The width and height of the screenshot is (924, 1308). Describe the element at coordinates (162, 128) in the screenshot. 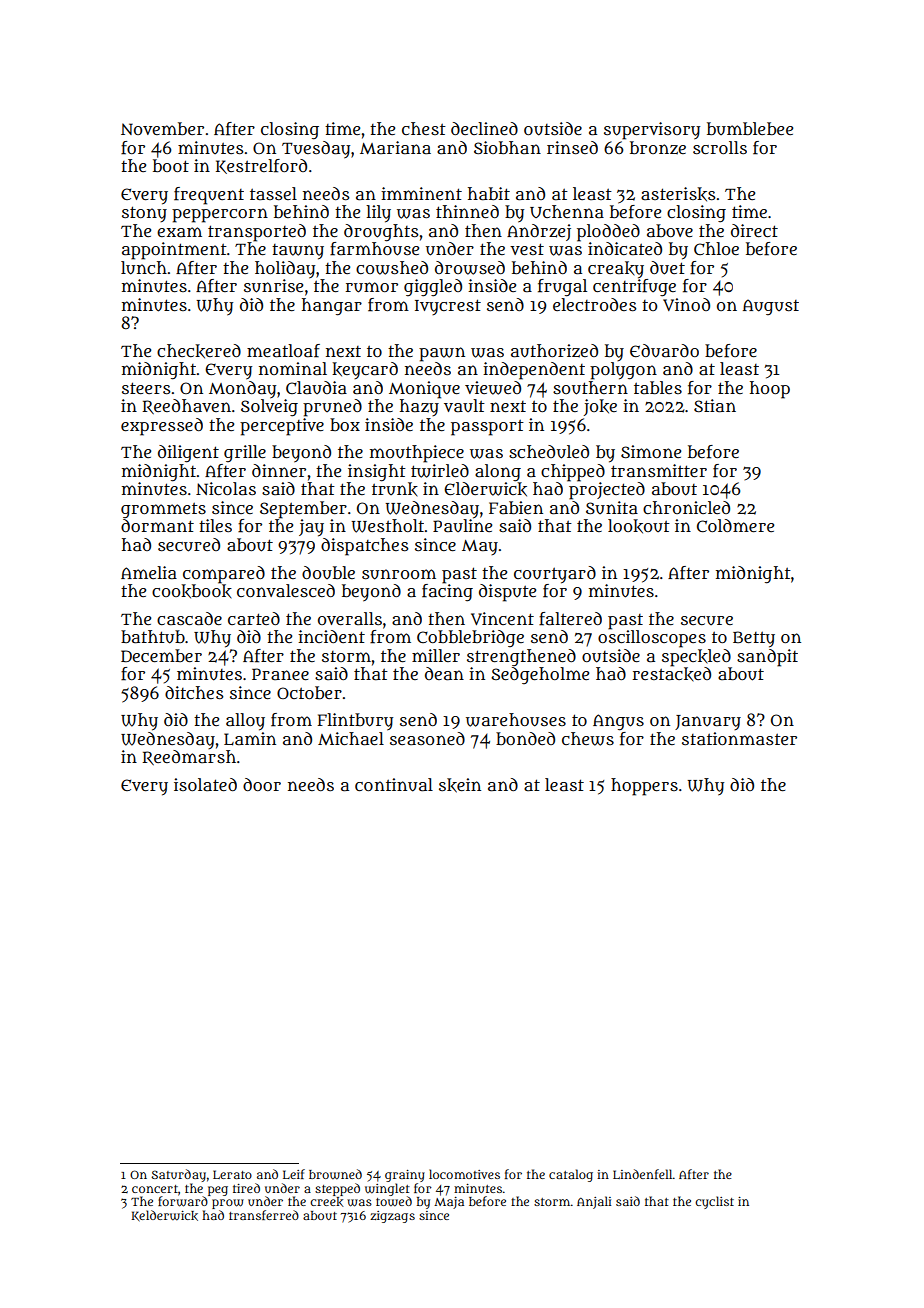

I see `November` at that location.
